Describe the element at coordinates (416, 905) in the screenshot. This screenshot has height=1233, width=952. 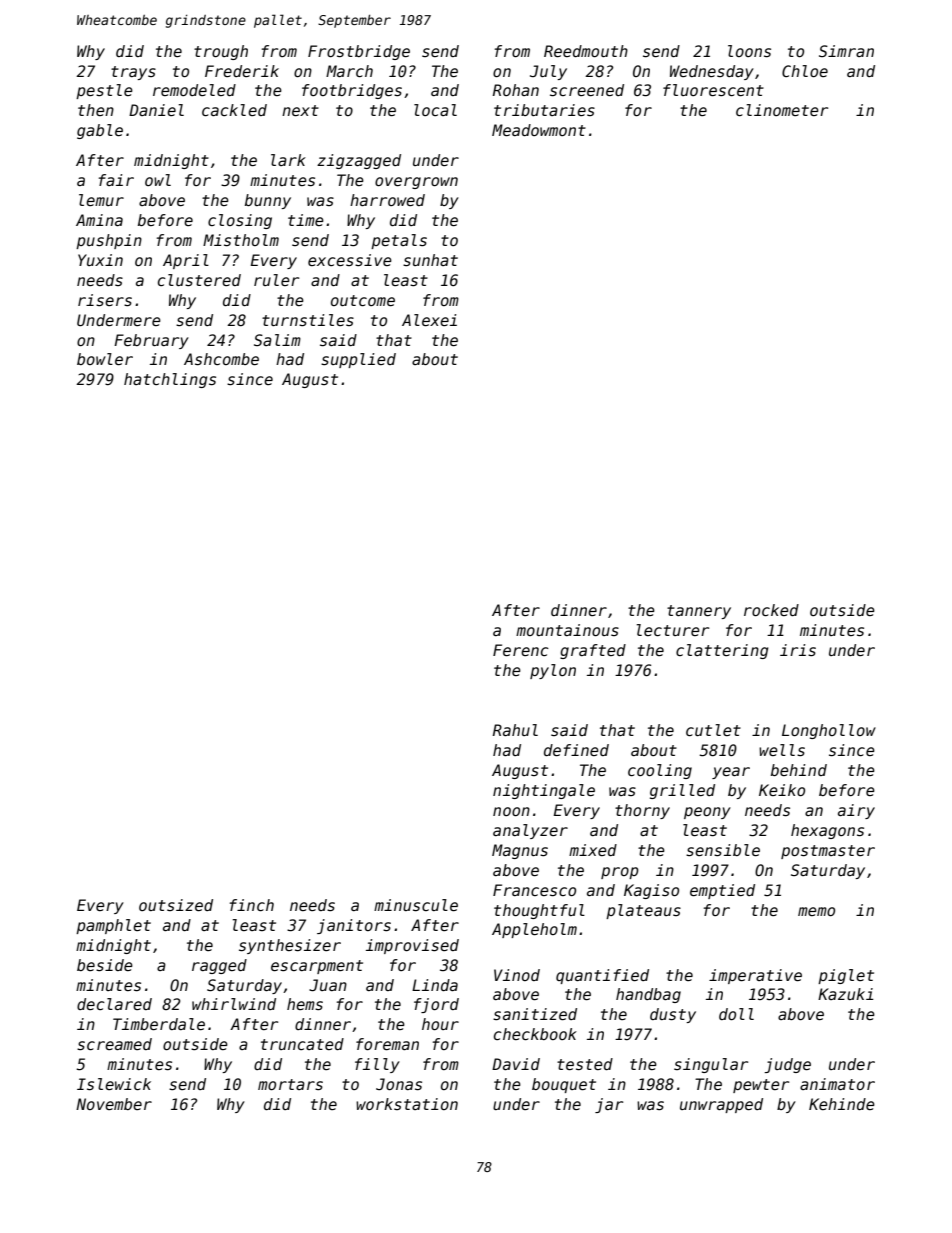
I see `minuscule` at that location.
